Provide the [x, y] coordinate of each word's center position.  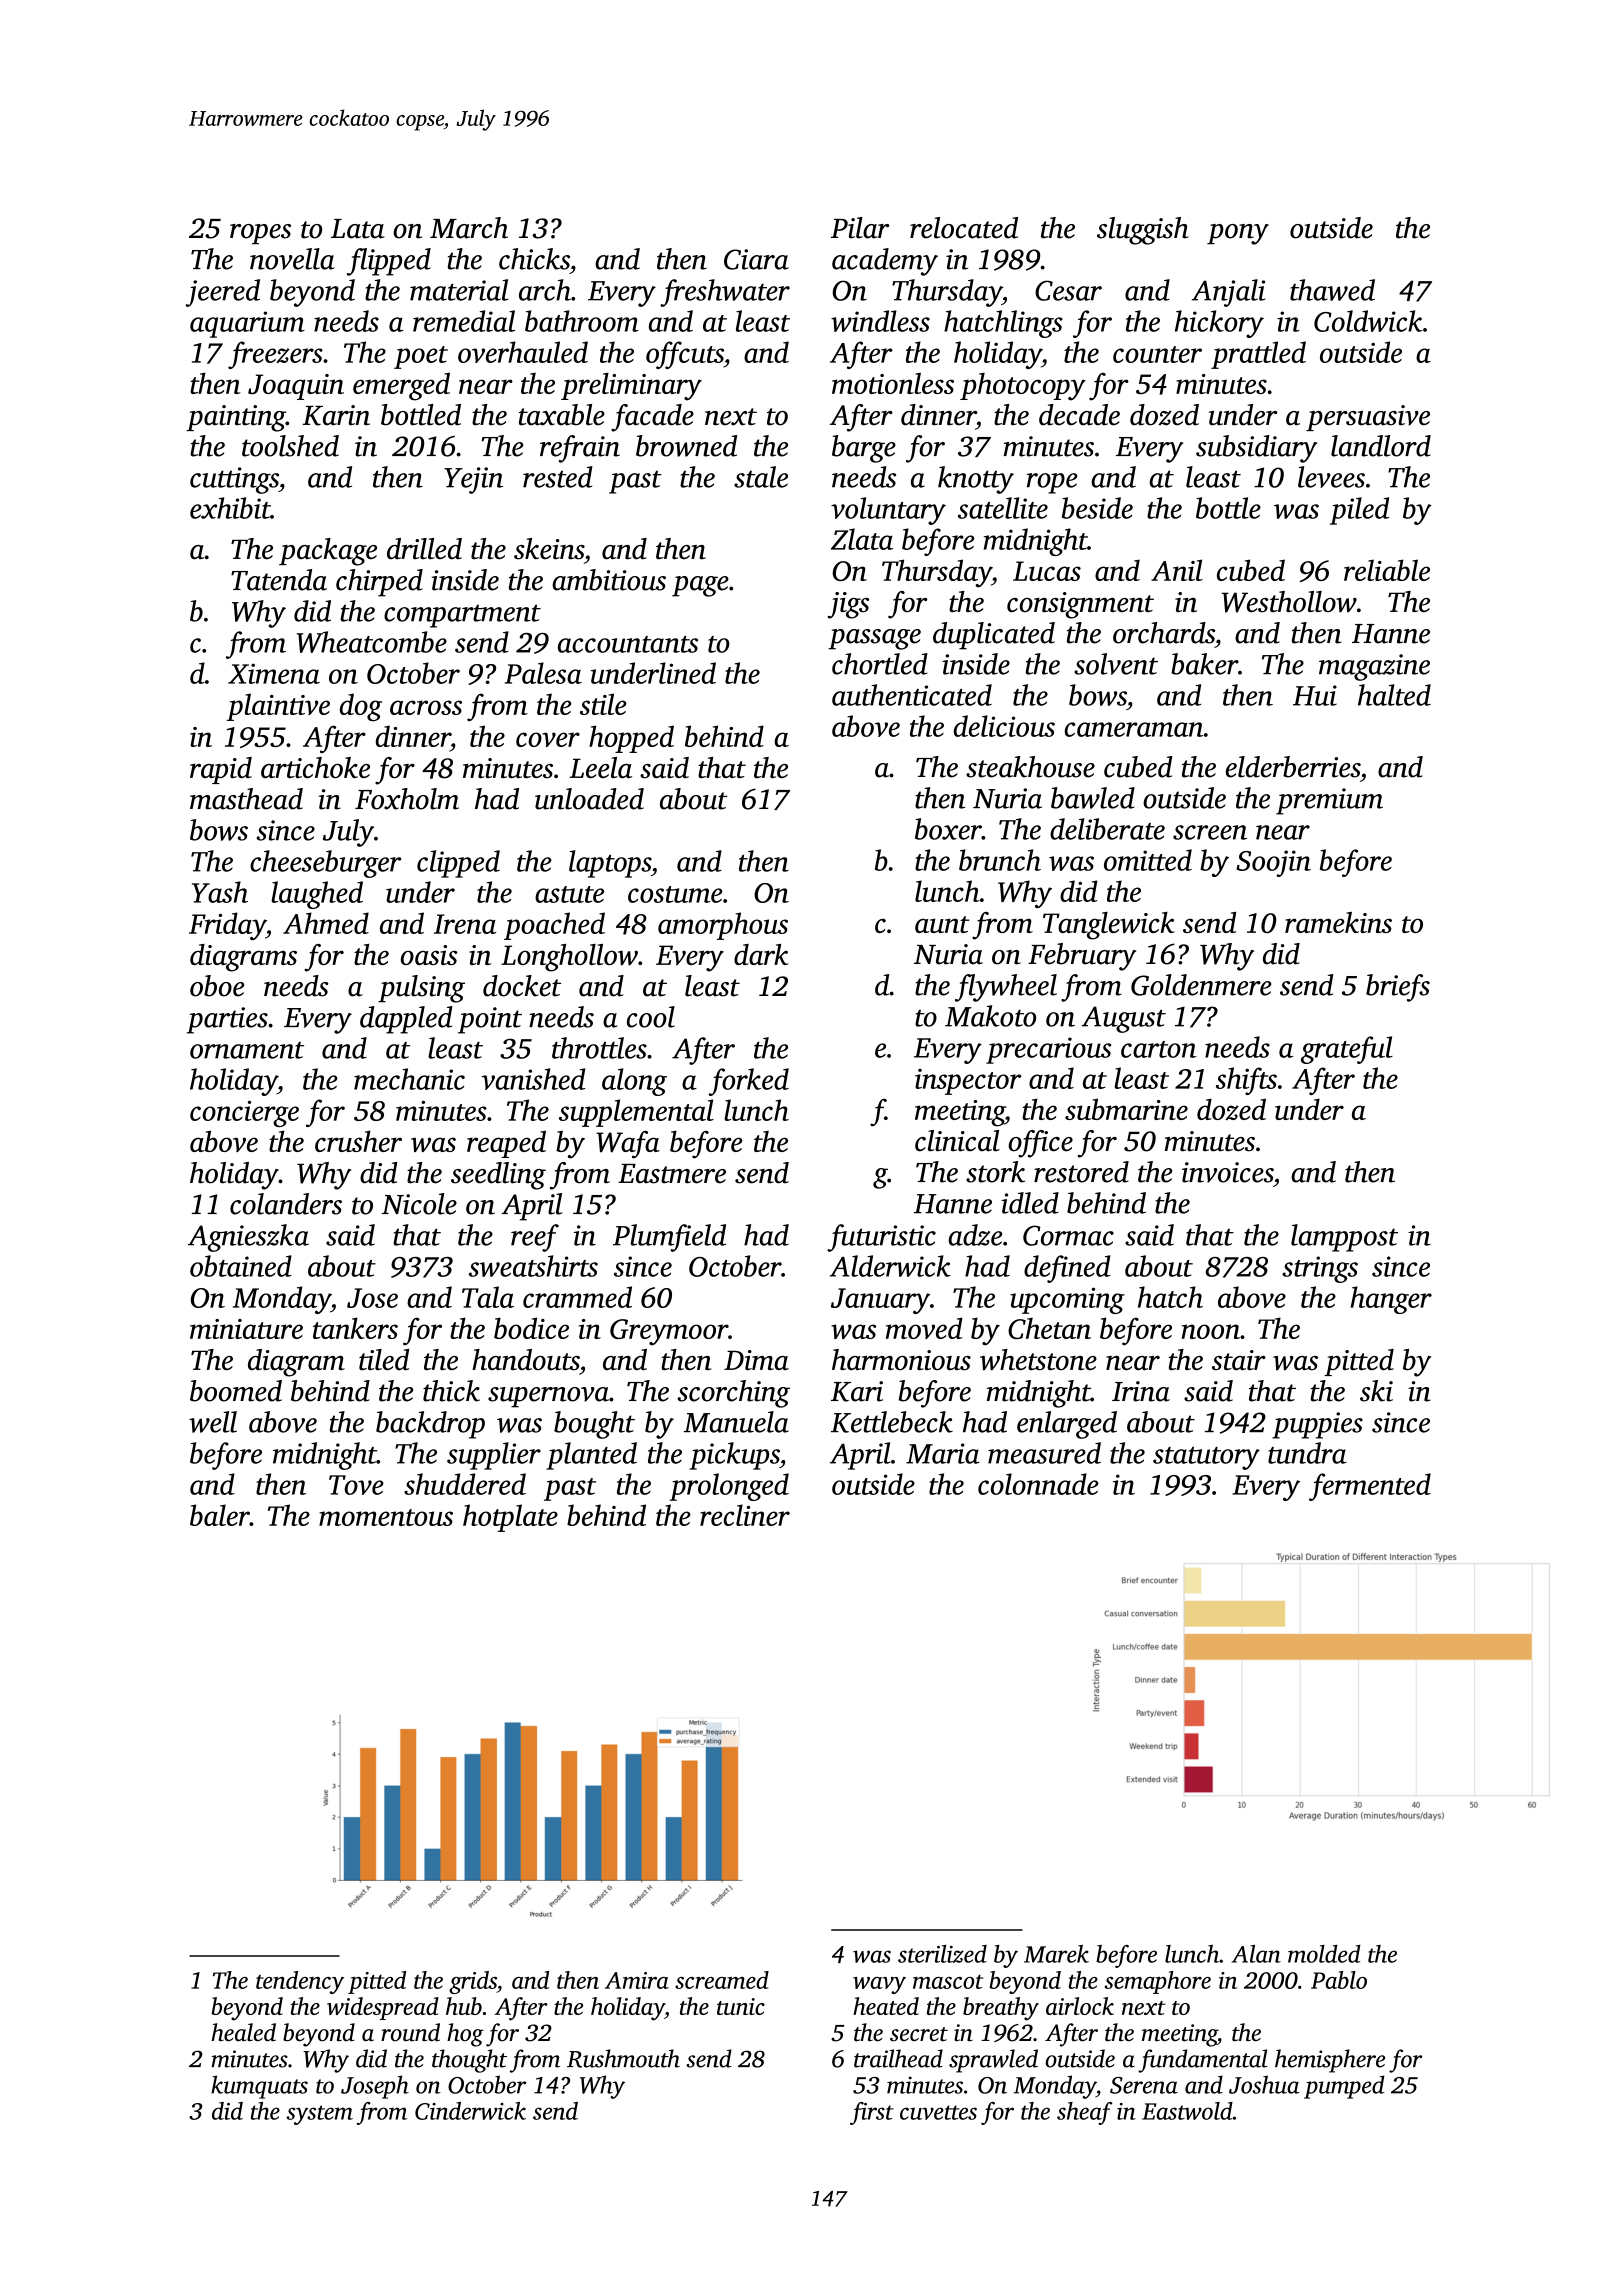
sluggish [1143, 231]
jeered [223, 293]
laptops [610, 864]
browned [686, 446]
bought [594, 1425]
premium [1329, 801]
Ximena [274, 673]
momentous [386, 1517]
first [872, 2113]
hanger [1391, 1300]
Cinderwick [470, 2111]
